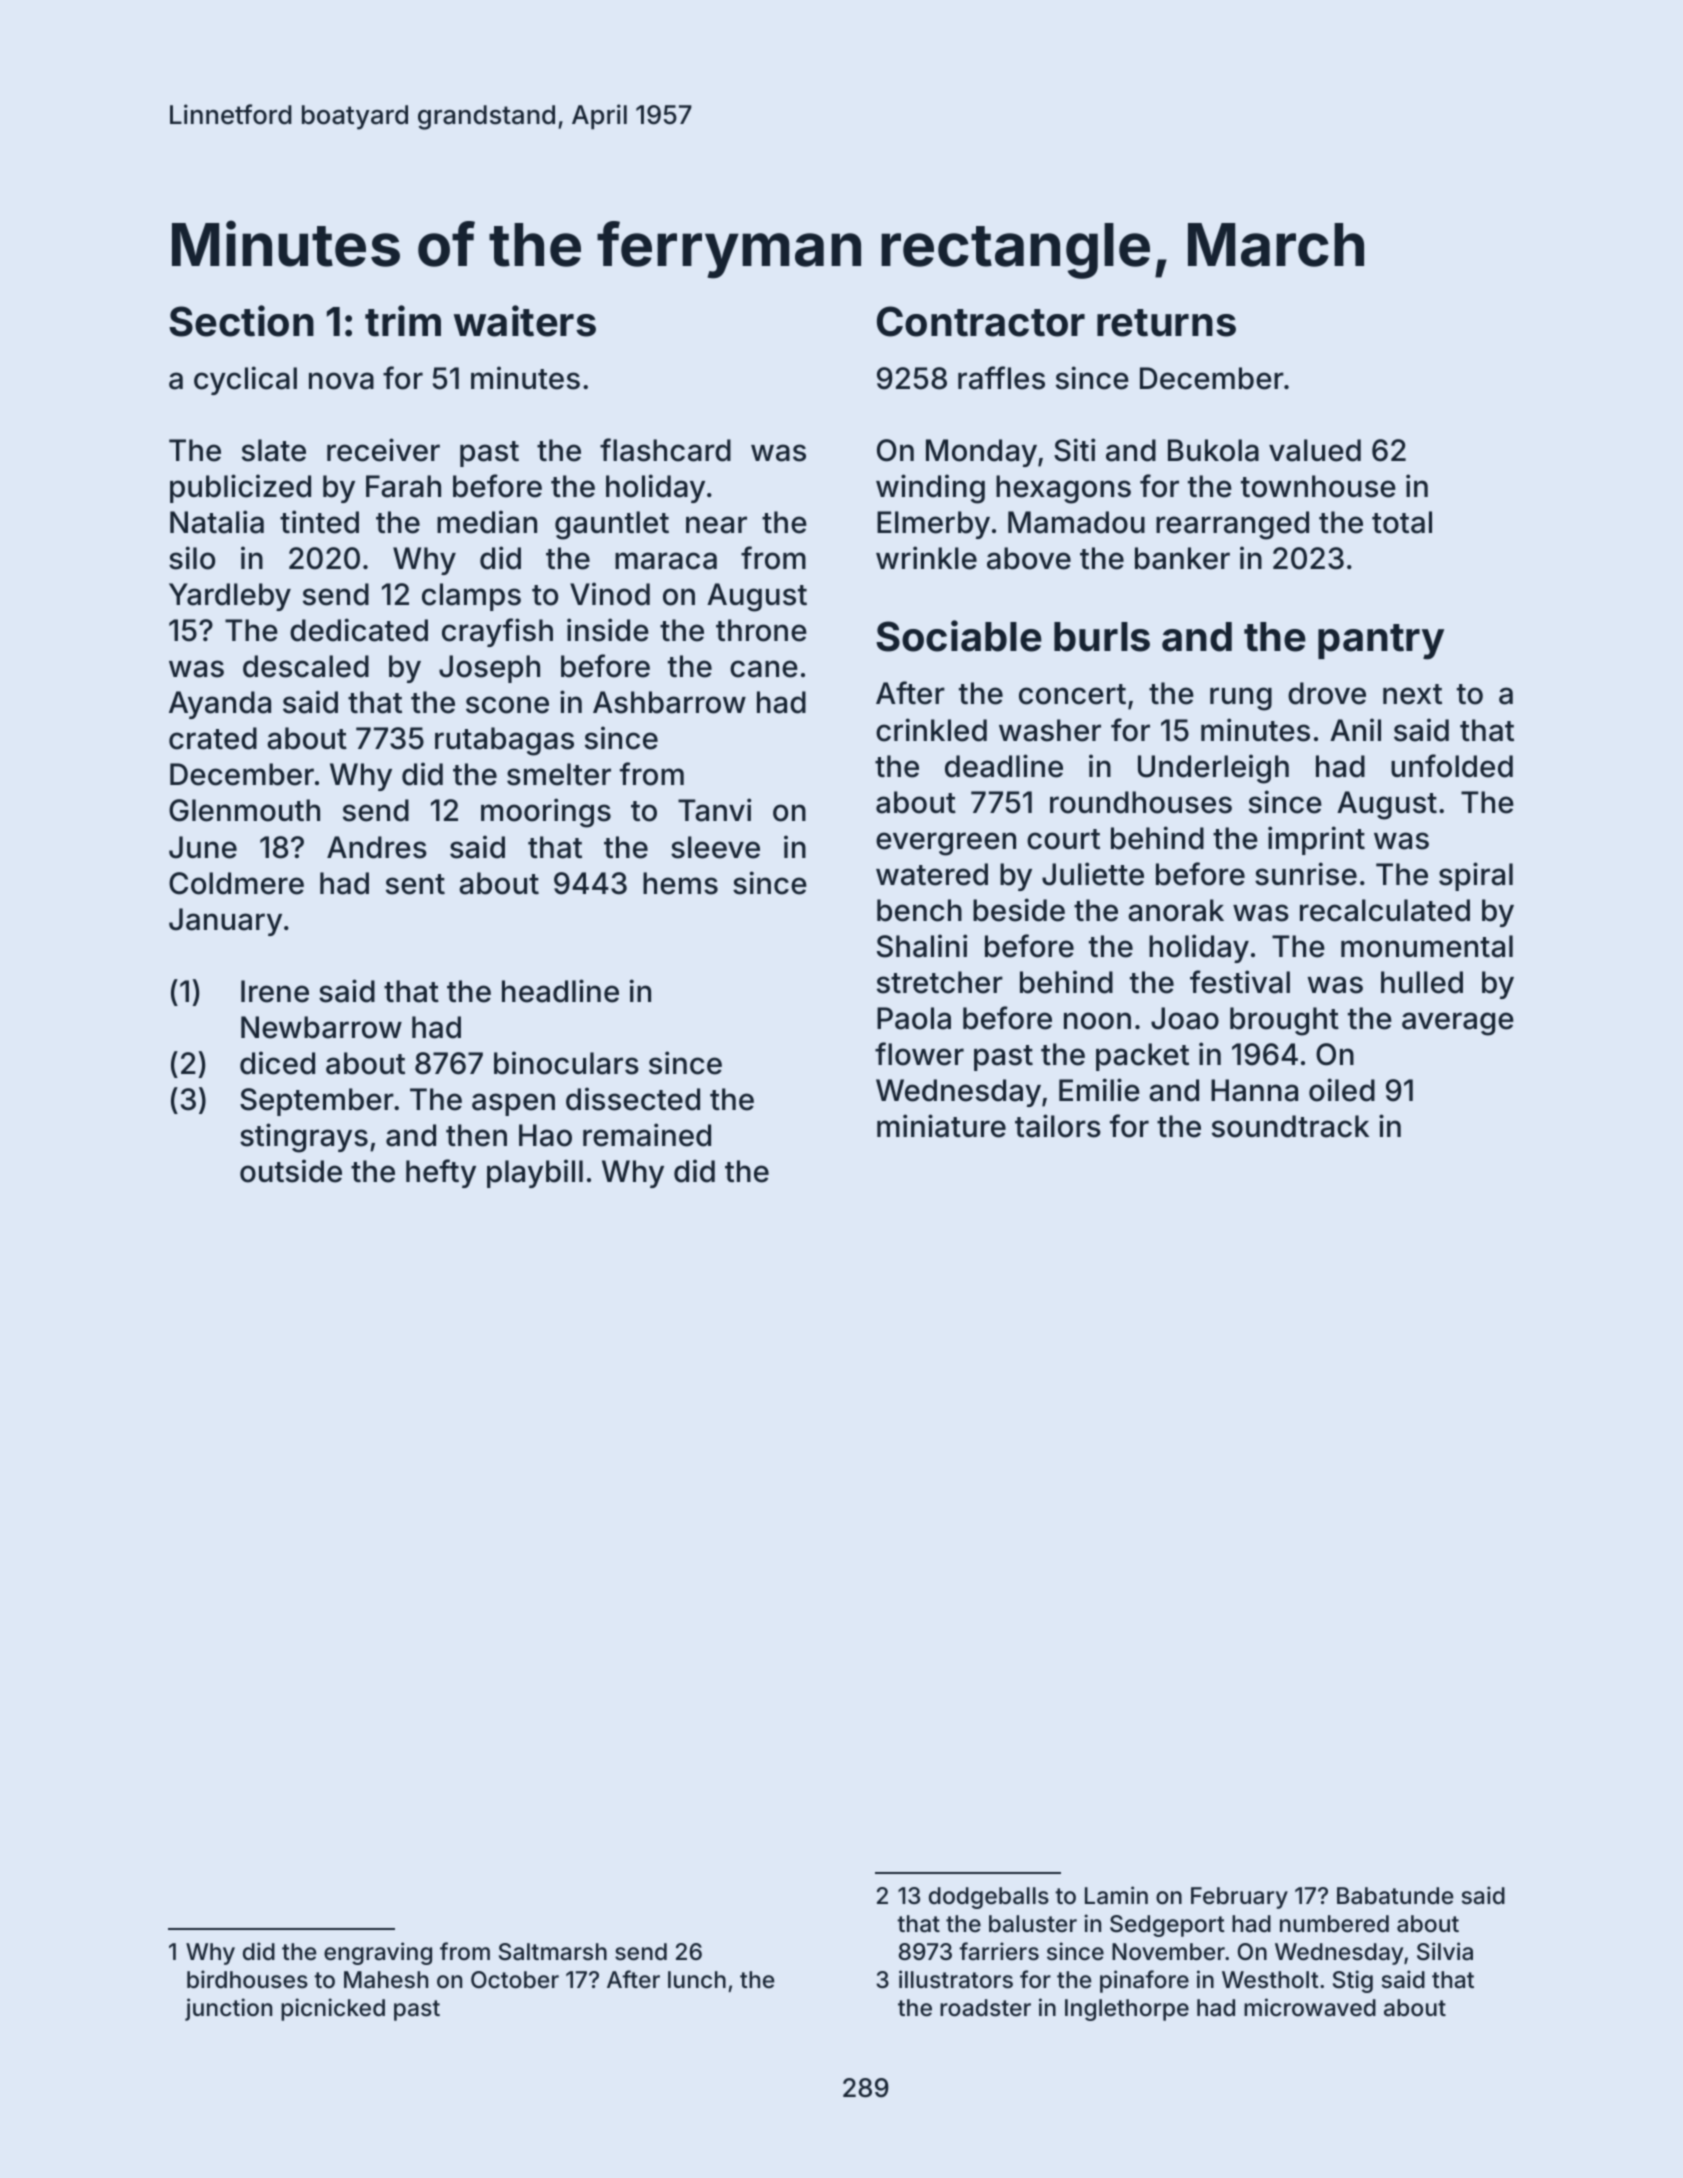 This image has height=2178, width=1683. I want to click on tailors, so click(1058, 1126).
